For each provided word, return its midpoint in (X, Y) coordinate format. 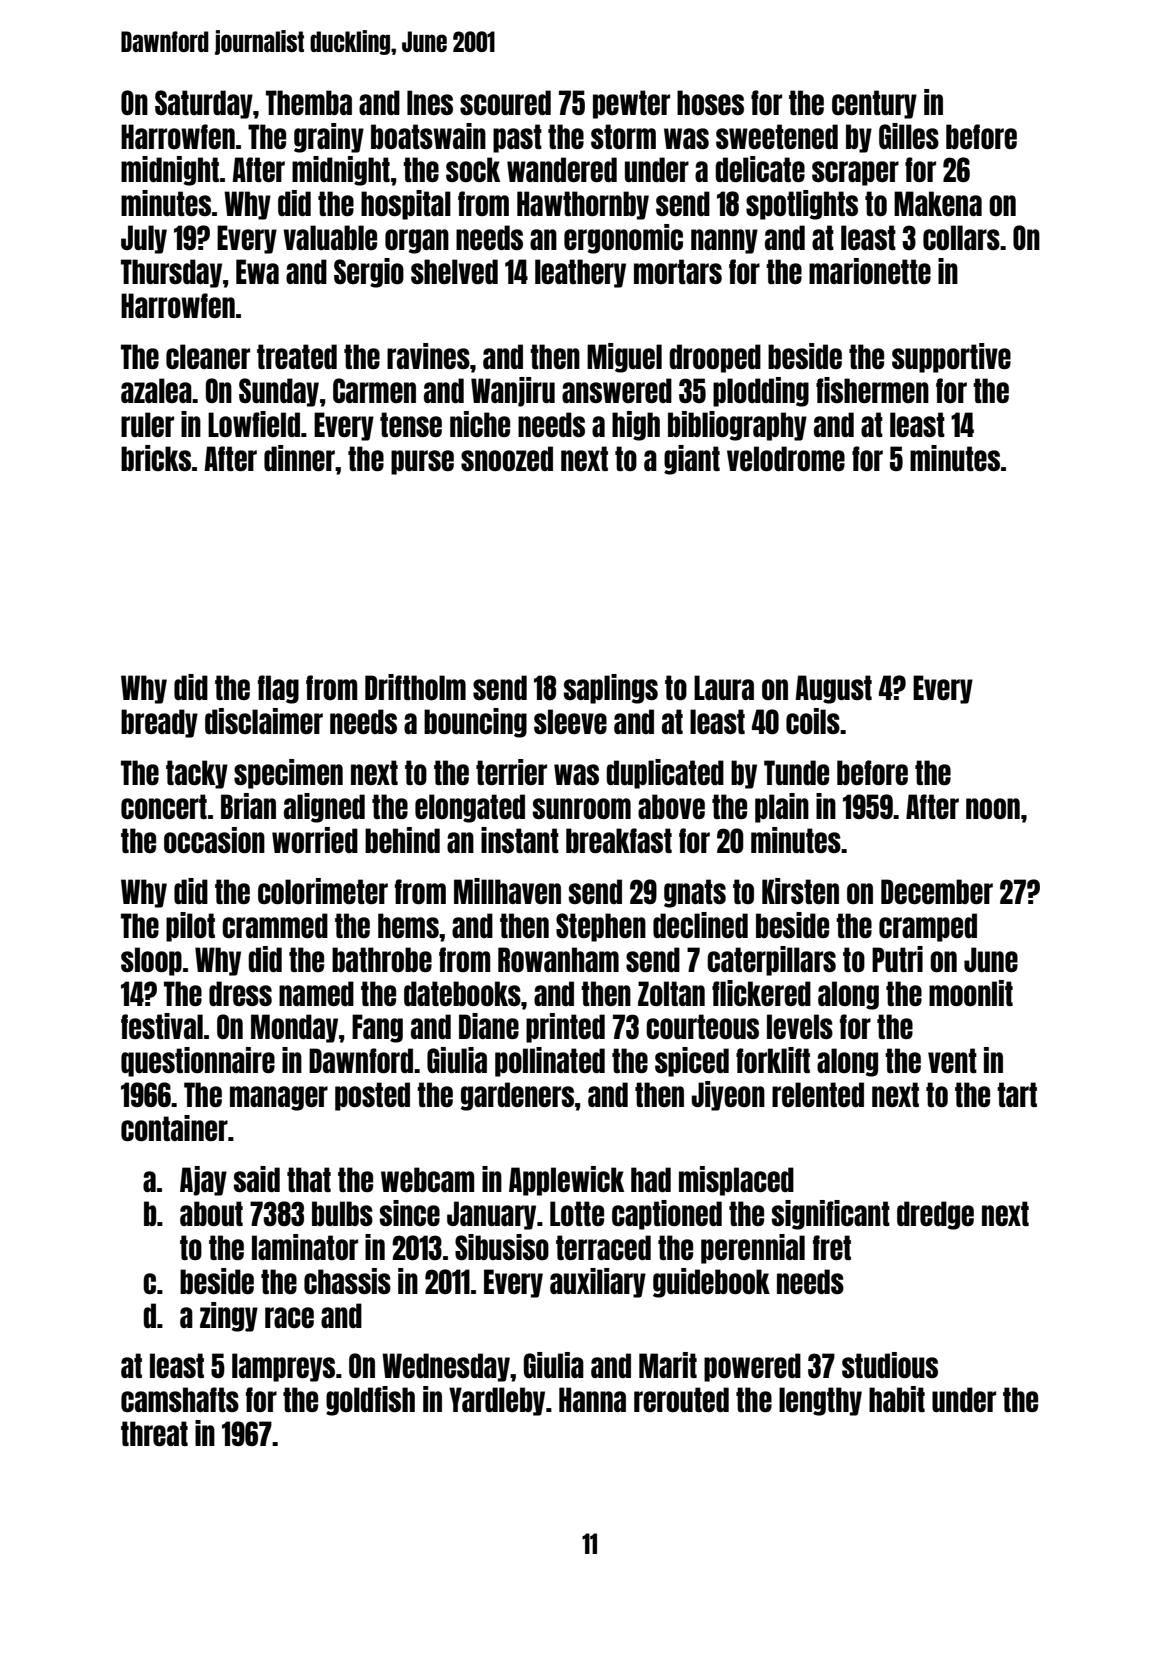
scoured (505, 102)
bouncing (475, 723)
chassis (347, 1281)
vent (952, 1060)
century (874, 104)
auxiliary (598, 1283)
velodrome (786, 458)
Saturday (204, 104)
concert (164, 806)
